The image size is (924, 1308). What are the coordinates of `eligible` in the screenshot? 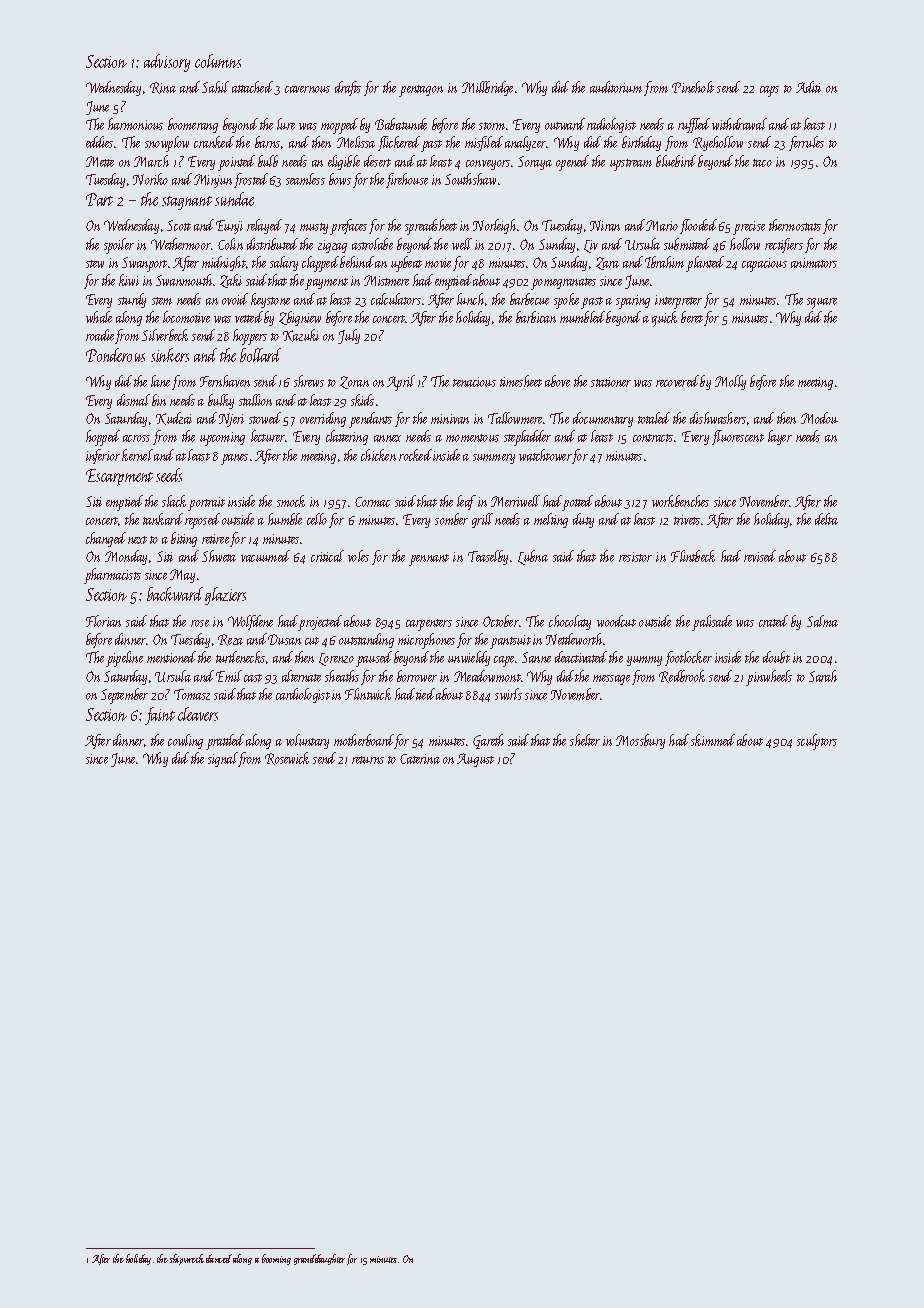 It's located at (344, 162).
